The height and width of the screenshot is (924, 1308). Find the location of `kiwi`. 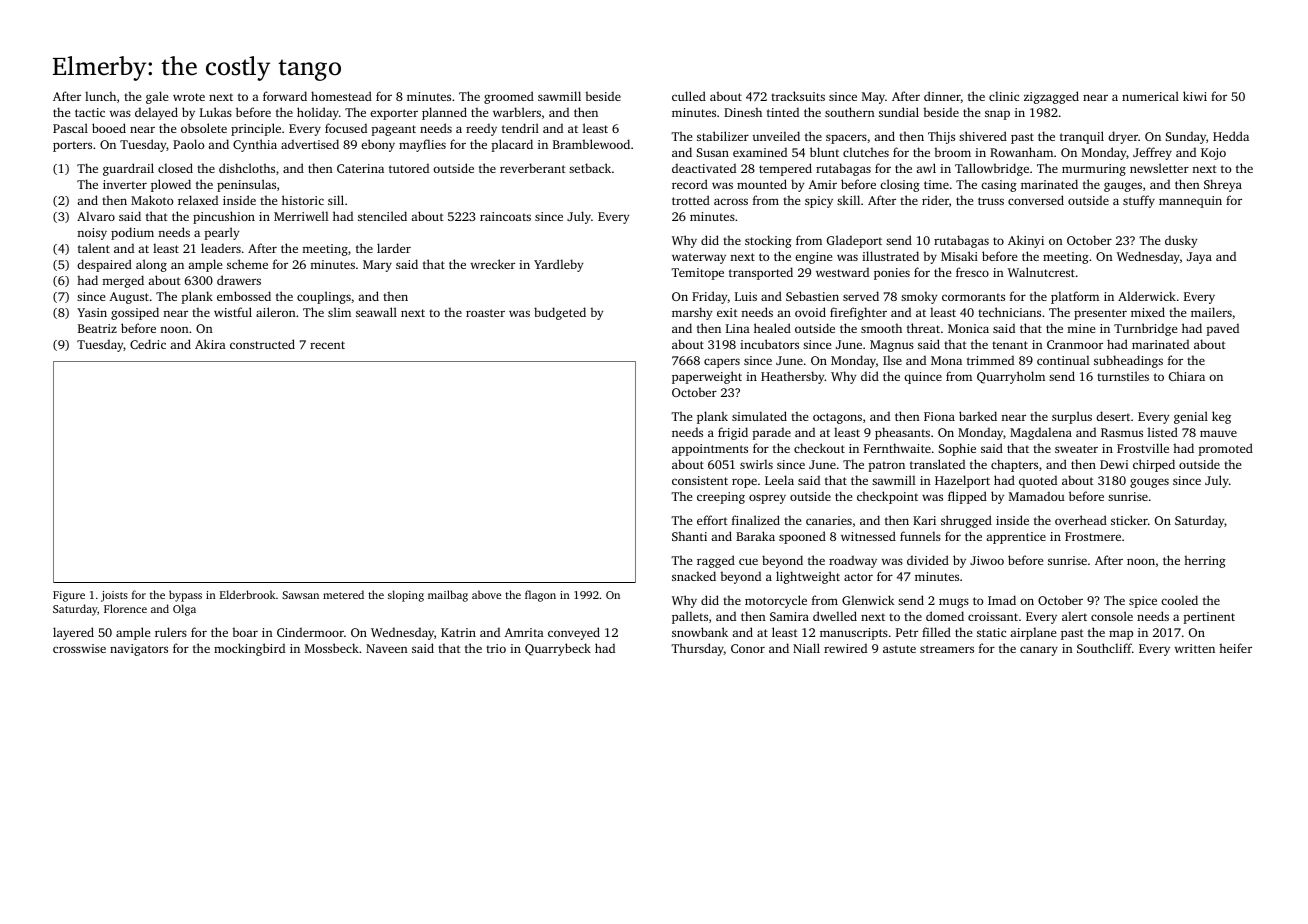

kiwi is located at coordinates (1195, 96).
